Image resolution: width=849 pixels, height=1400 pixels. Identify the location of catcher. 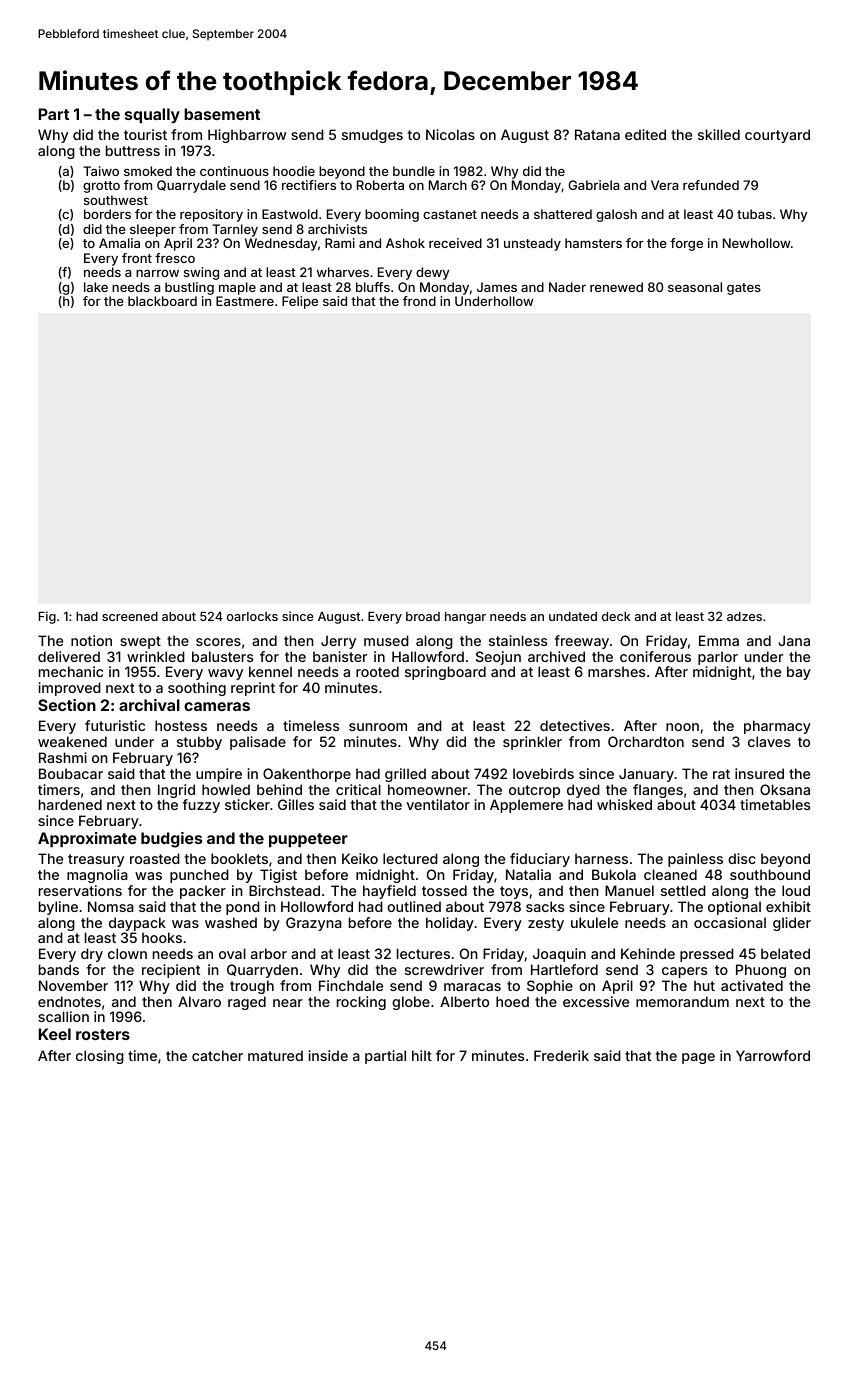
(217, 1055).
